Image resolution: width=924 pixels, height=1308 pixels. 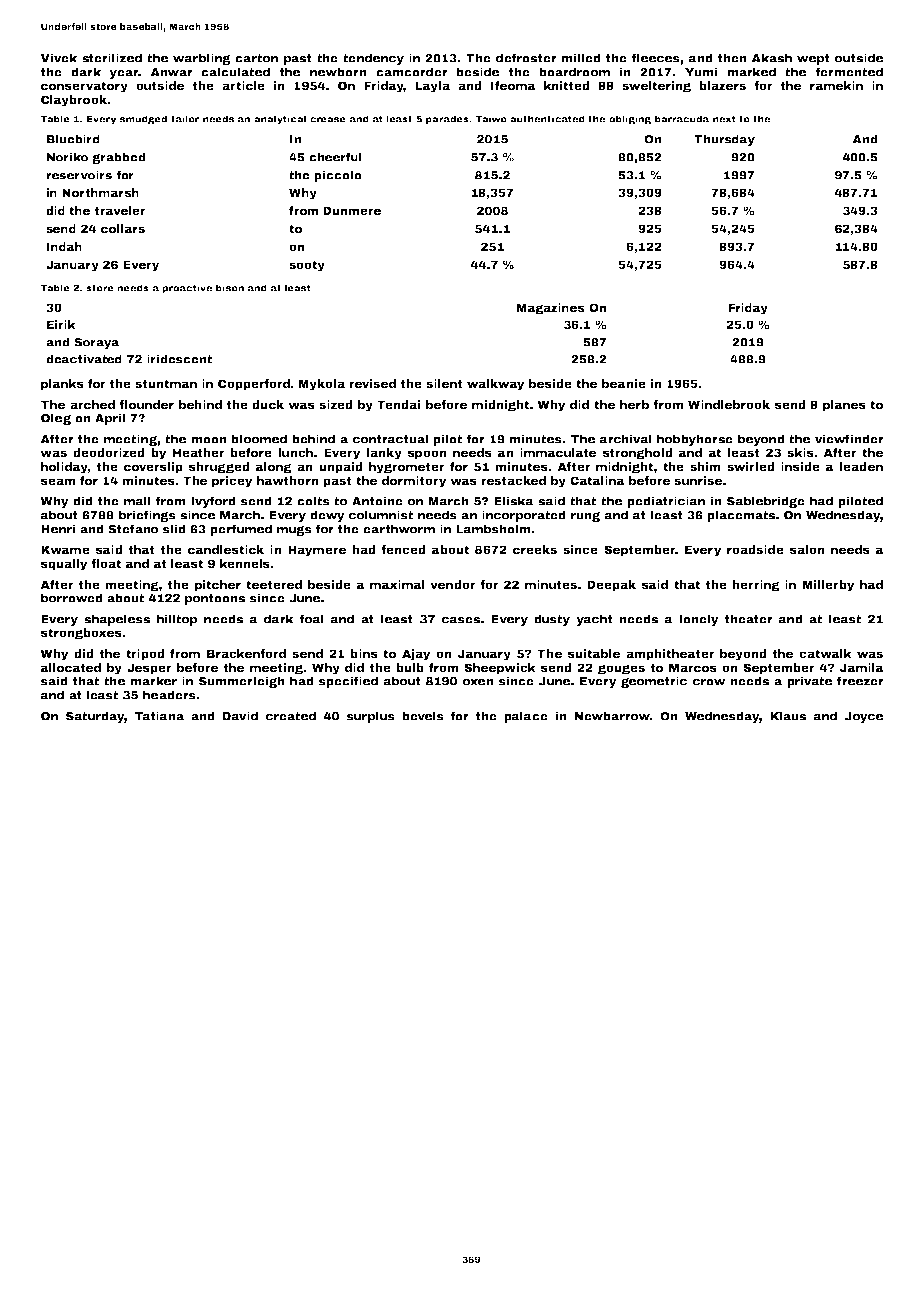 What do you see at coordinates (514, 501) in the document?
I see `Eliska` at bounding box center [514, 501].
